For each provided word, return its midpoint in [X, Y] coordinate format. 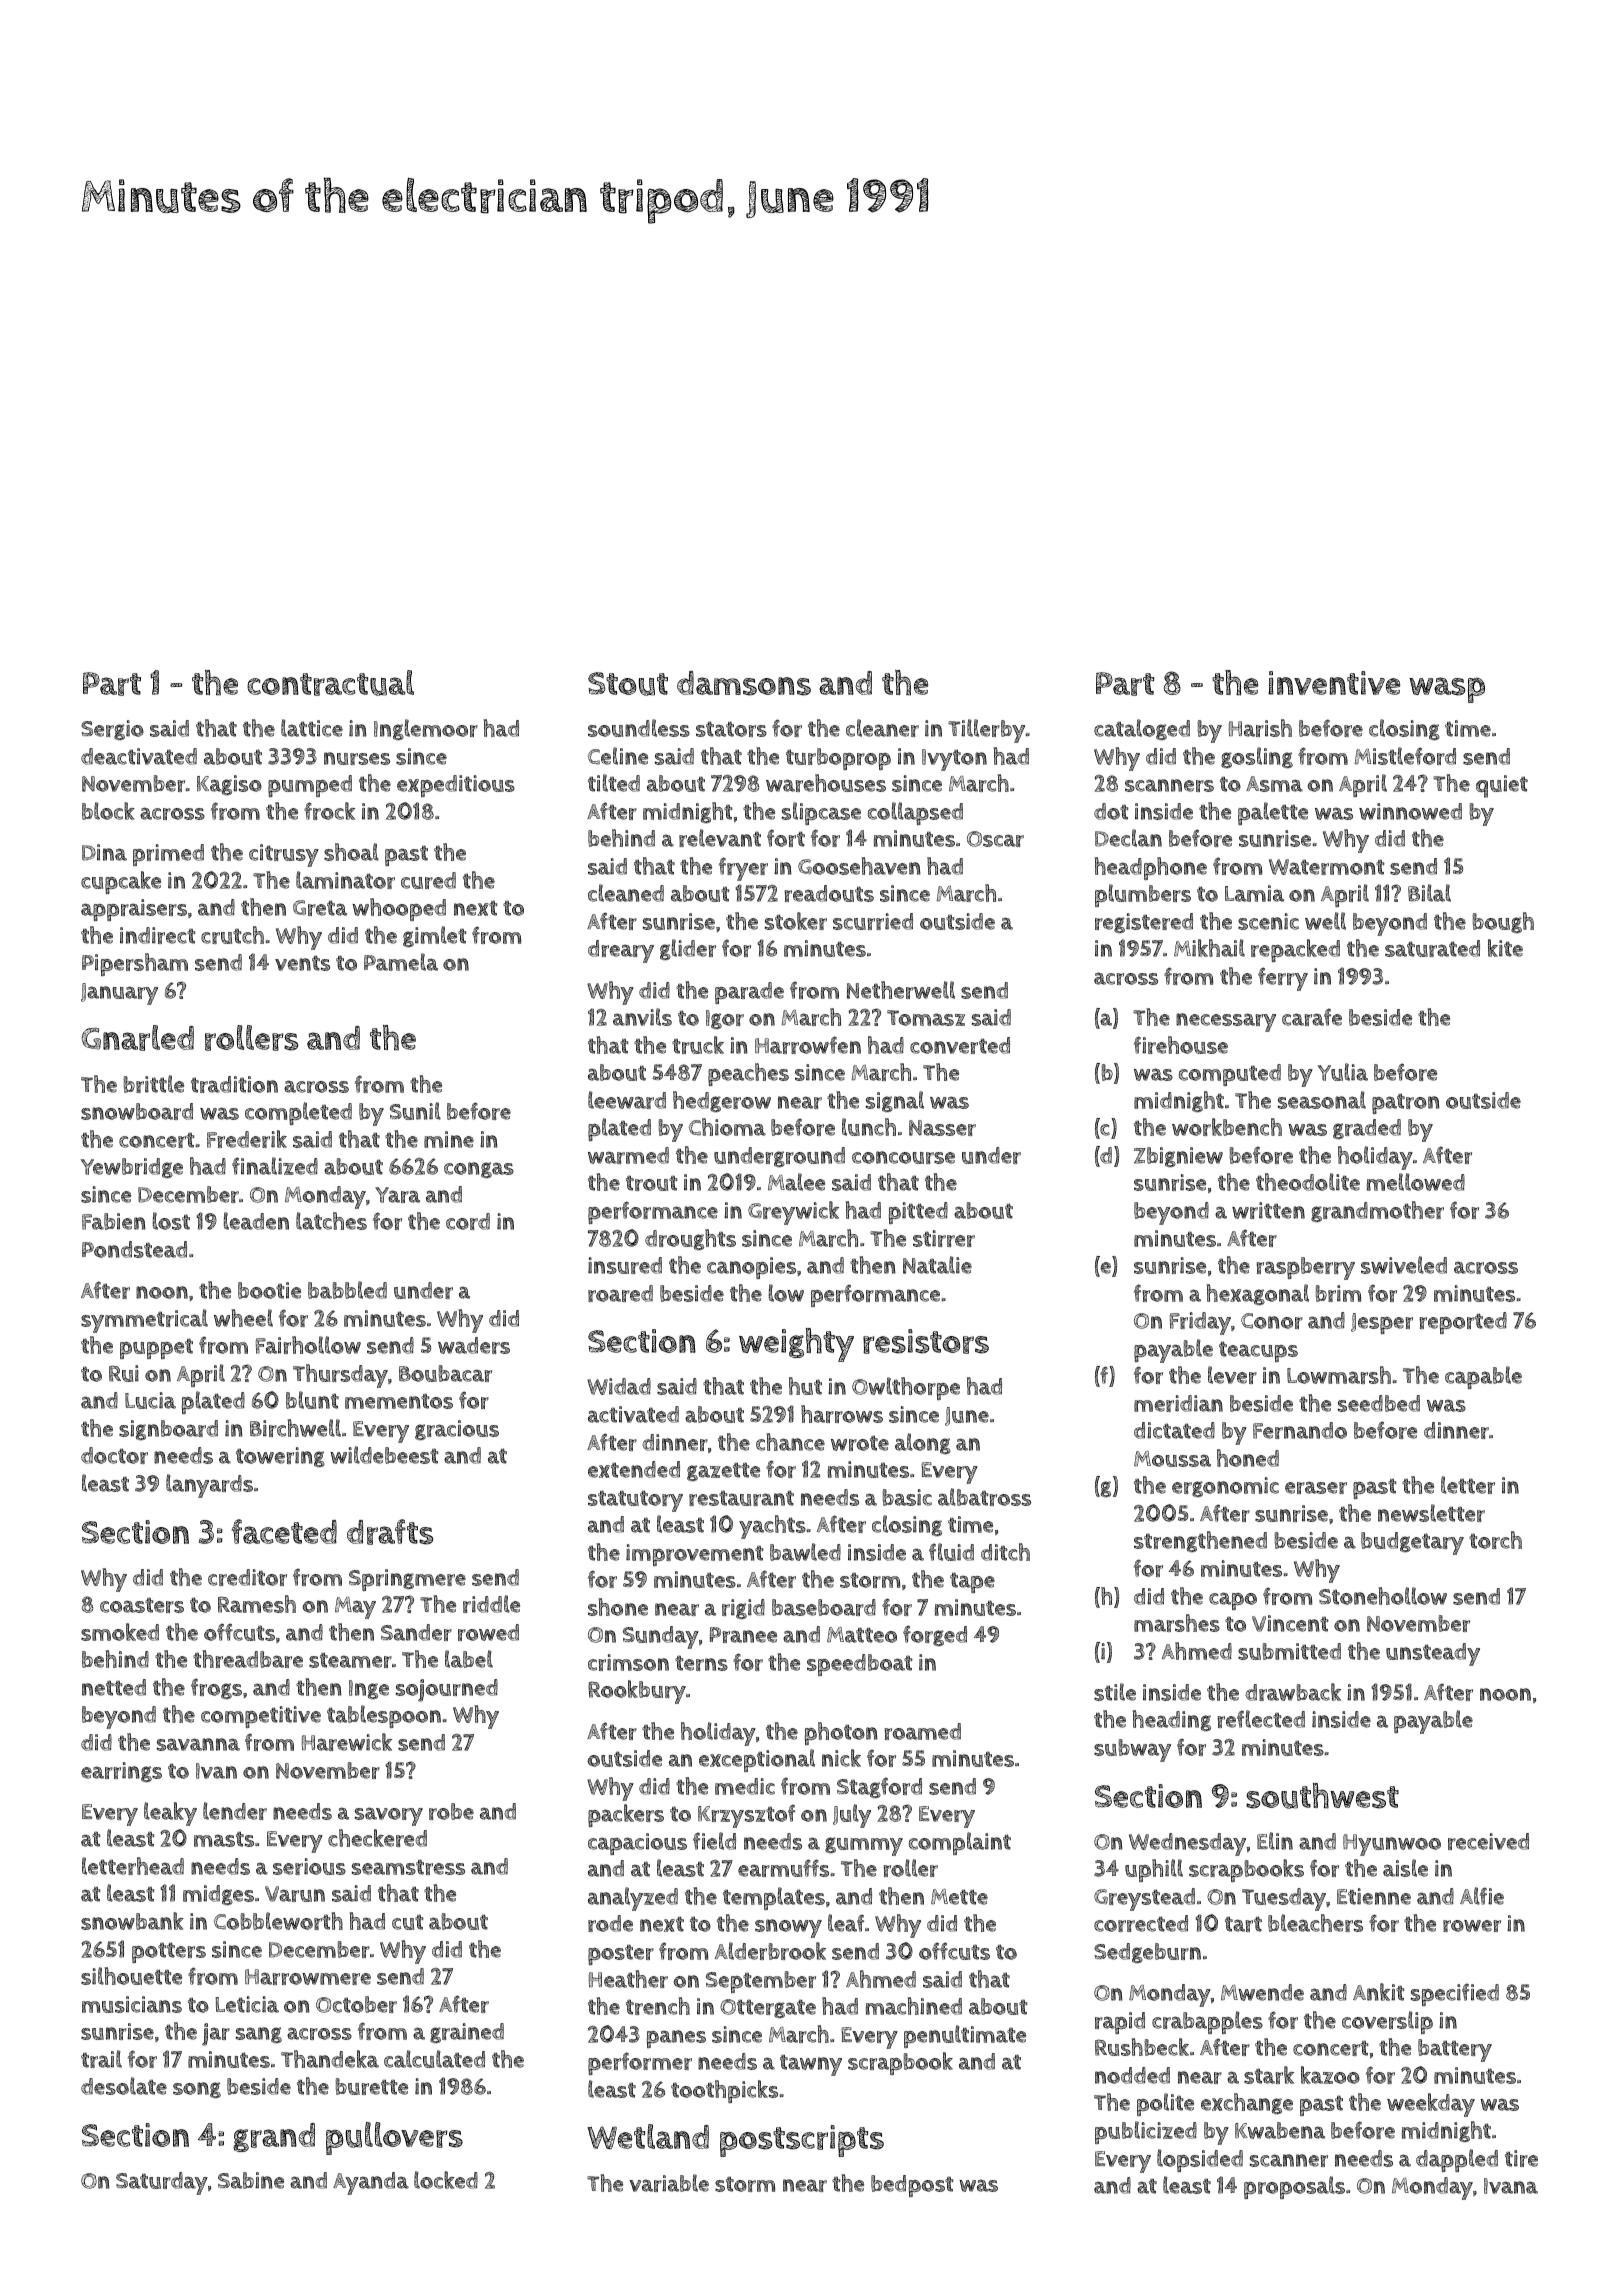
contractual [330, 683]
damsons [744, 683]
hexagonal [1257, 1294]
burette [371, 2086]
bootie [269, 1290]
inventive [1334, 683]
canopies [751, 1268]
